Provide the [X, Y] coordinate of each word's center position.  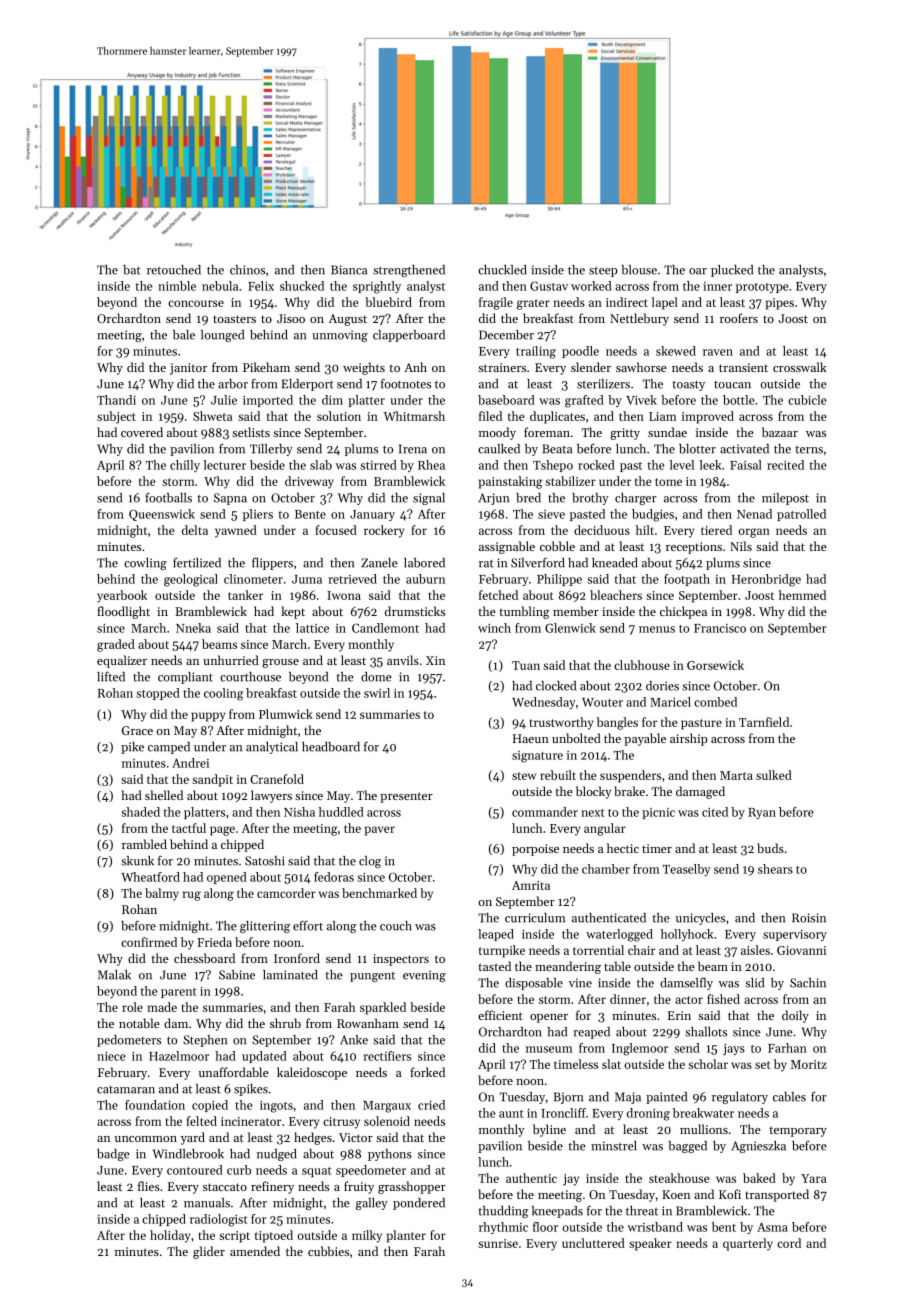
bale [184, 335]
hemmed [802, 595]
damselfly [686, 983]
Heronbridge [766, 580]
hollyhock [687, 935]
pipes [780, 304]
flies [149, 1186]
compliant [185, 678]
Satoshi [265, 861]
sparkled [383, 1008]
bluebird [388, 302]
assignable [507, 547]
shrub [285, 1023]
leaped [496, 935]
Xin [435, 660]
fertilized [197, 563]
